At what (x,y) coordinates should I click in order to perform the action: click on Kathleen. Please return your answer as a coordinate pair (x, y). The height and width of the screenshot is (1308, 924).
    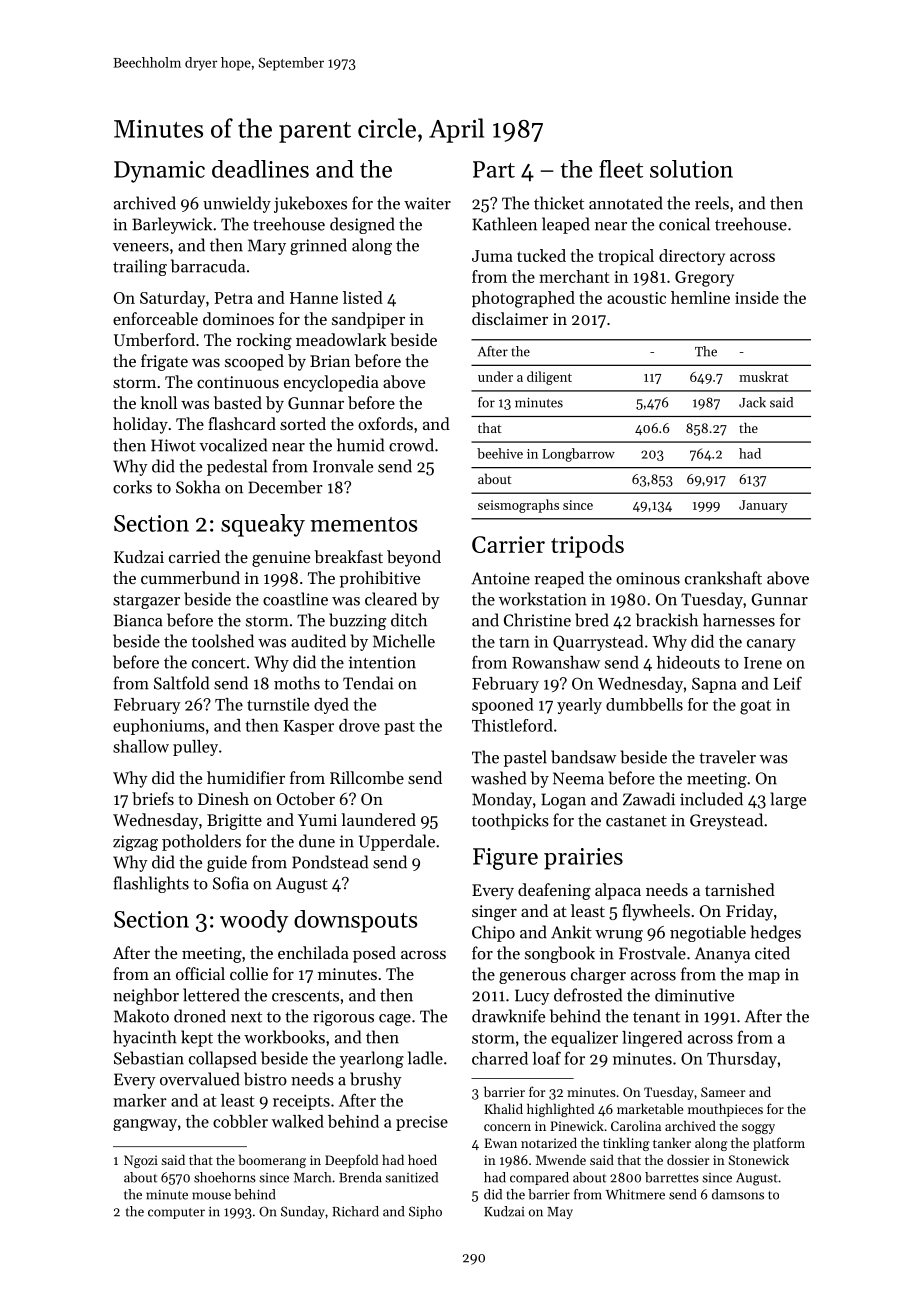
    Looking at the image, I should click on (504, 224).
